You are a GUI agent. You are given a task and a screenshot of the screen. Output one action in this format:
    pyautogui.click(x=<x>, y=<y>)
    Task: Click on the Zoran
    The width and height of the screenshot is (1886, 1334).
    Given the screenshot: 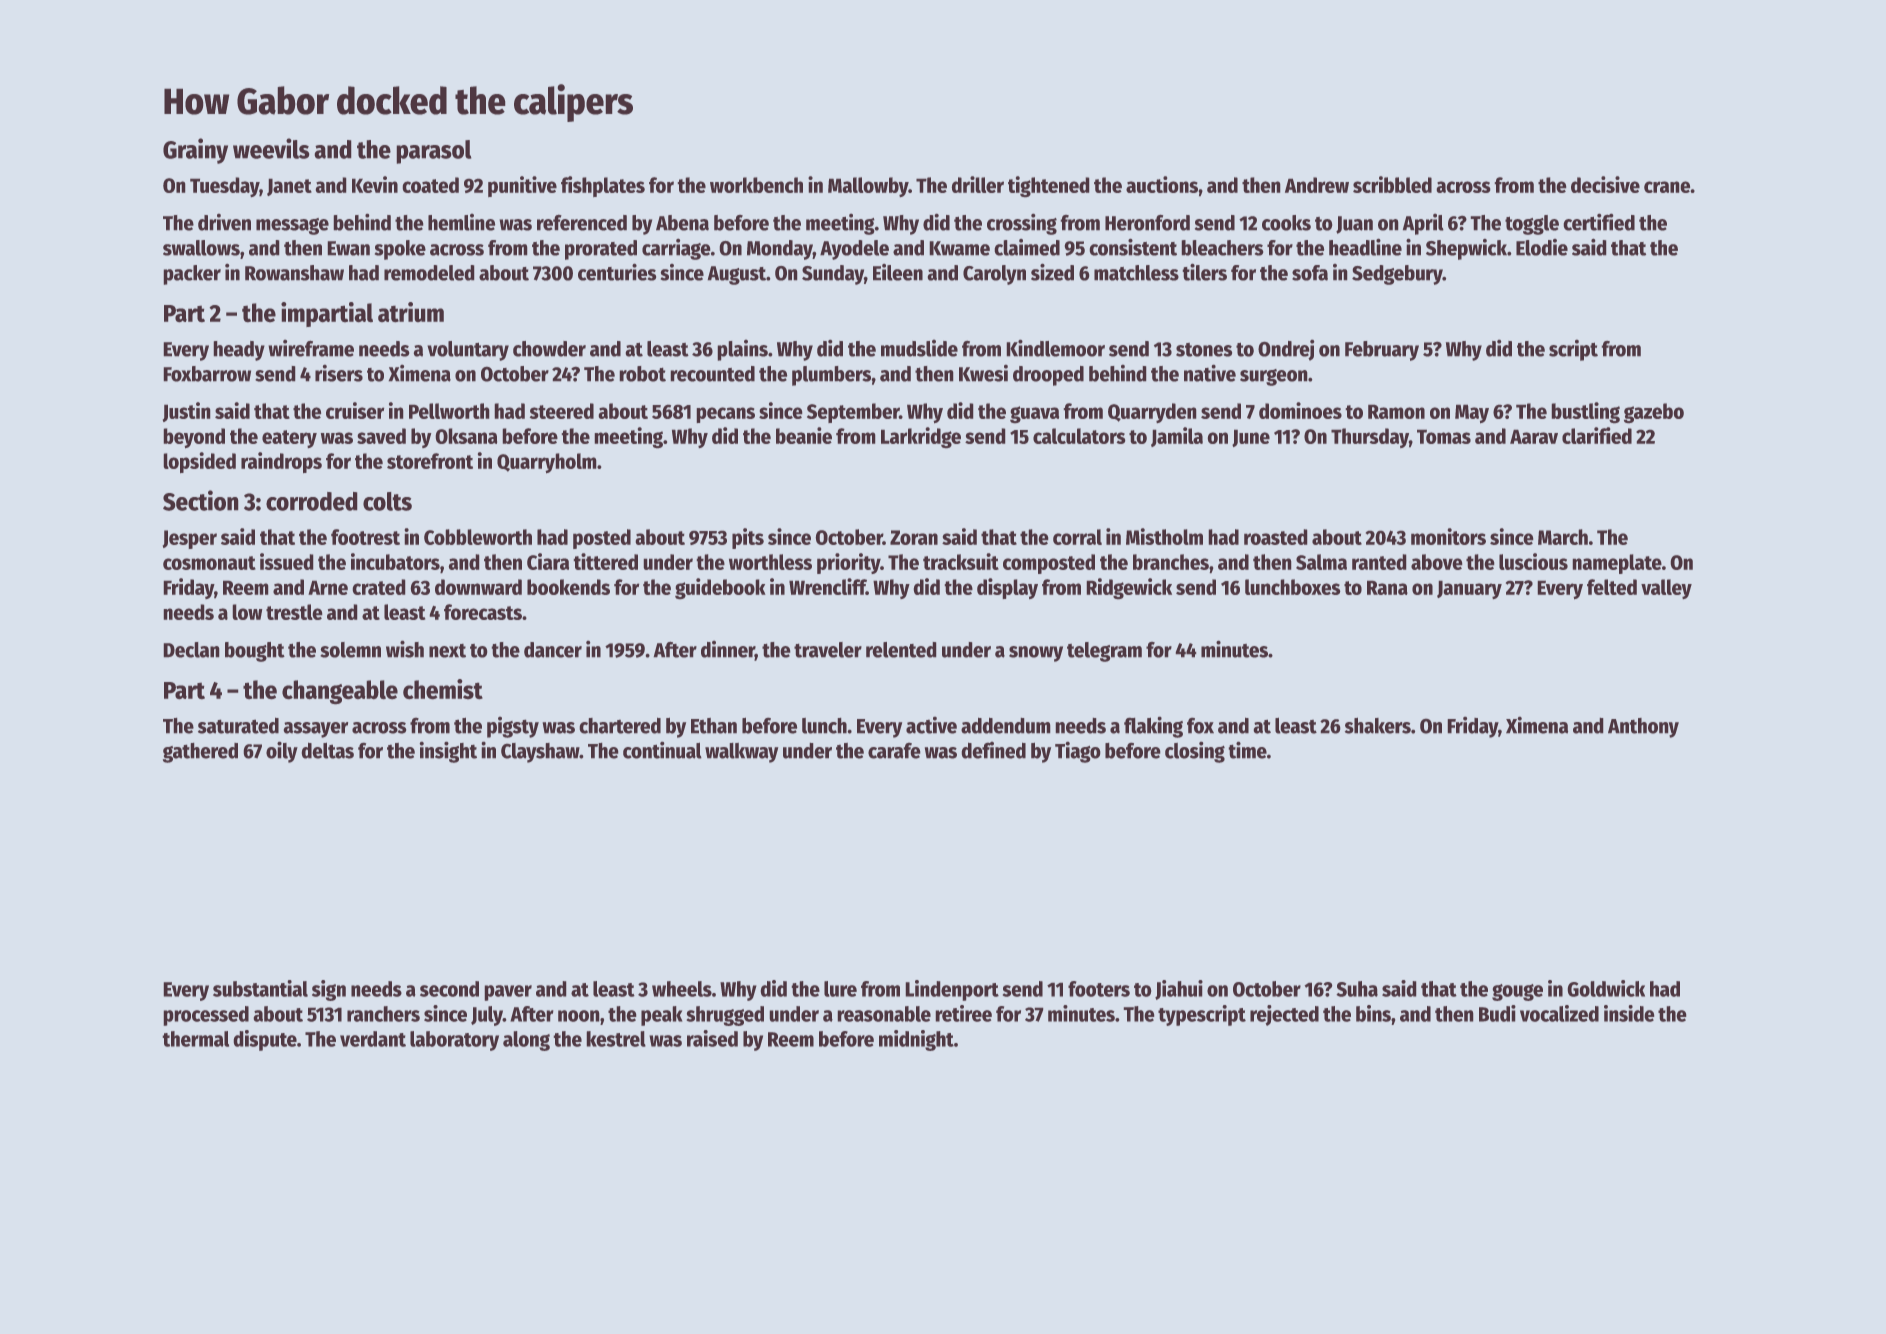 What is the action you would take?
    pyautogui.click(x=914, y=537)
